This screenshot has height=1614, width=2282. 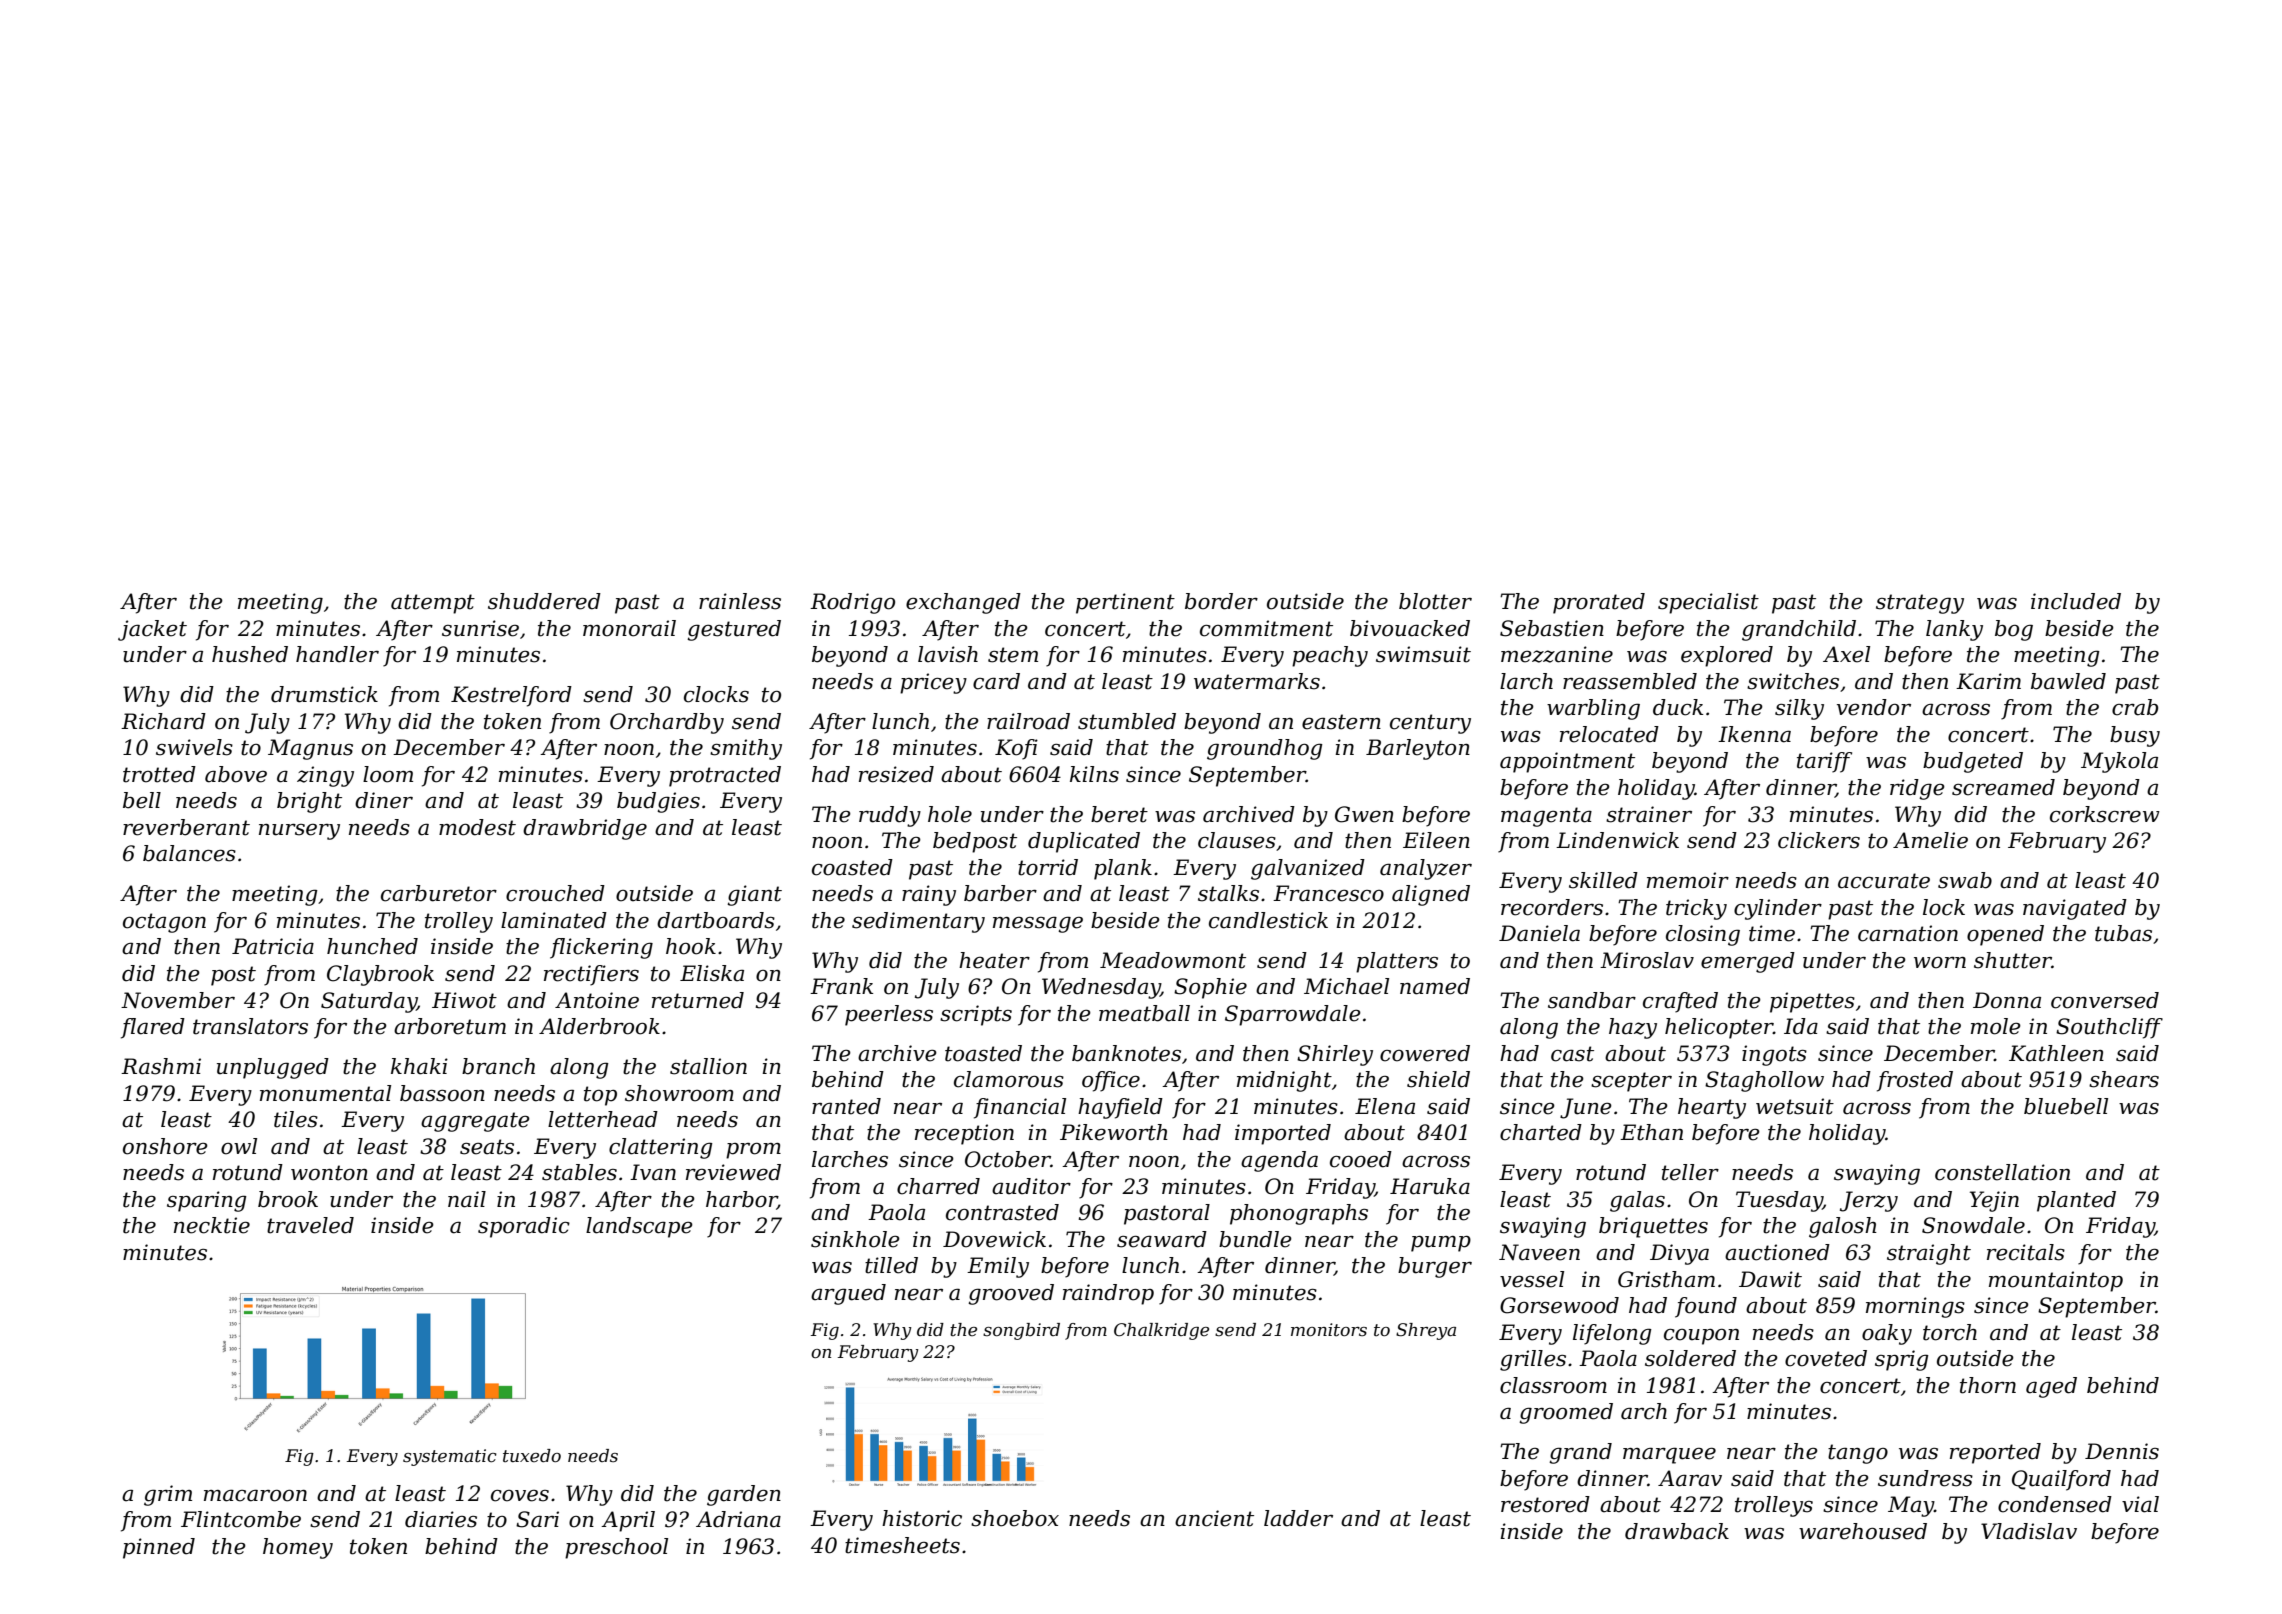 I want to click on Vladislav, so click(x=2029, y=1531).
